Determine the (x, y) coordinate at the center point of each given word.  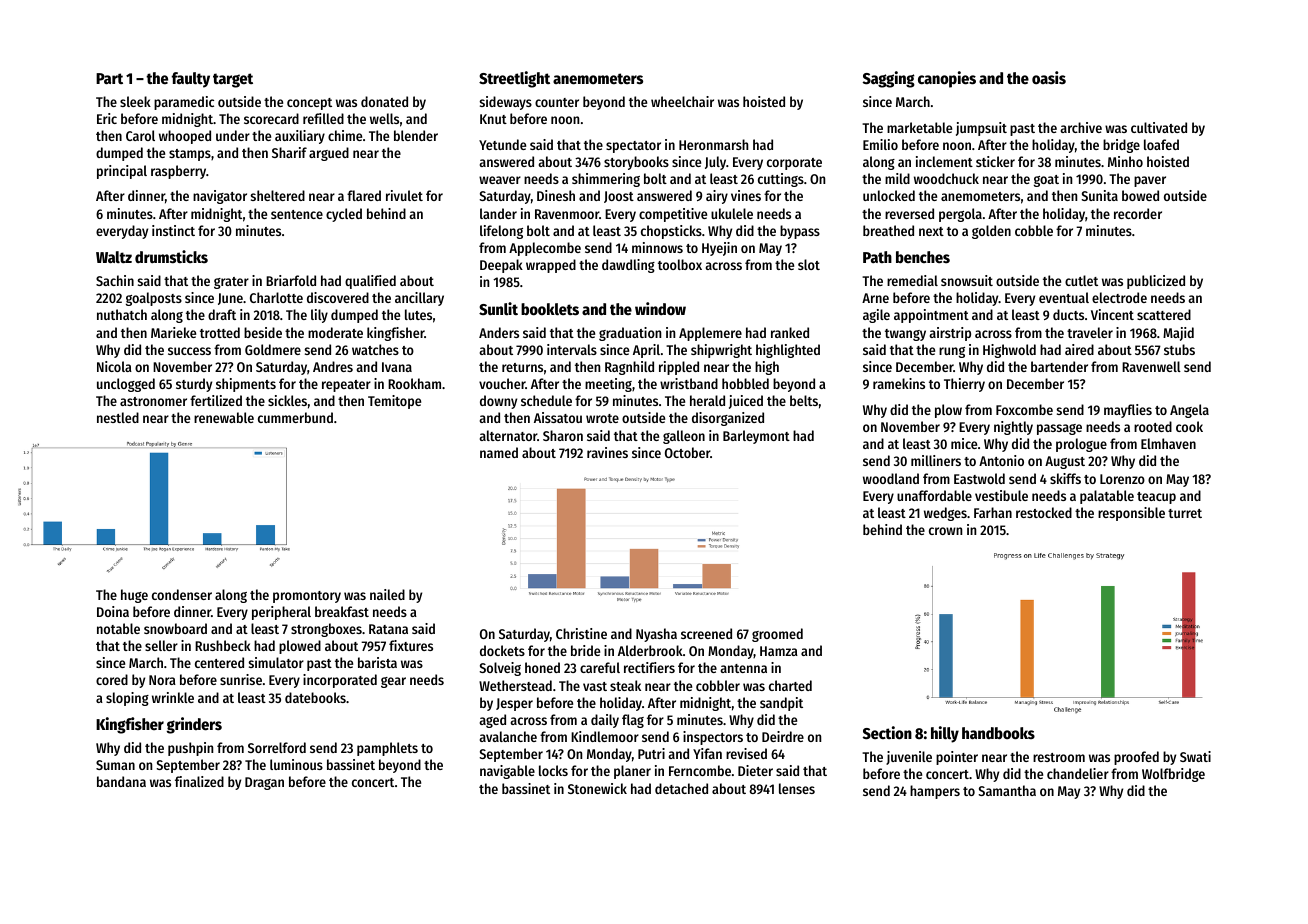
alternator (508, 435)
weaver (500, 180)
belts (804, 400)
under (233, 135)
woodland (891, 478)
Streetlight (514, 79)
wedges (945, 514)
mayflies (1128, 411)
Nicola (114, 366)
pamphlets (387, 749)
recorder (1138, 213)
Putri (651, 753)
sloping (127, 699)
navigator (220, 197)
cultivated (1159, 127)
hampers (935, 792)
